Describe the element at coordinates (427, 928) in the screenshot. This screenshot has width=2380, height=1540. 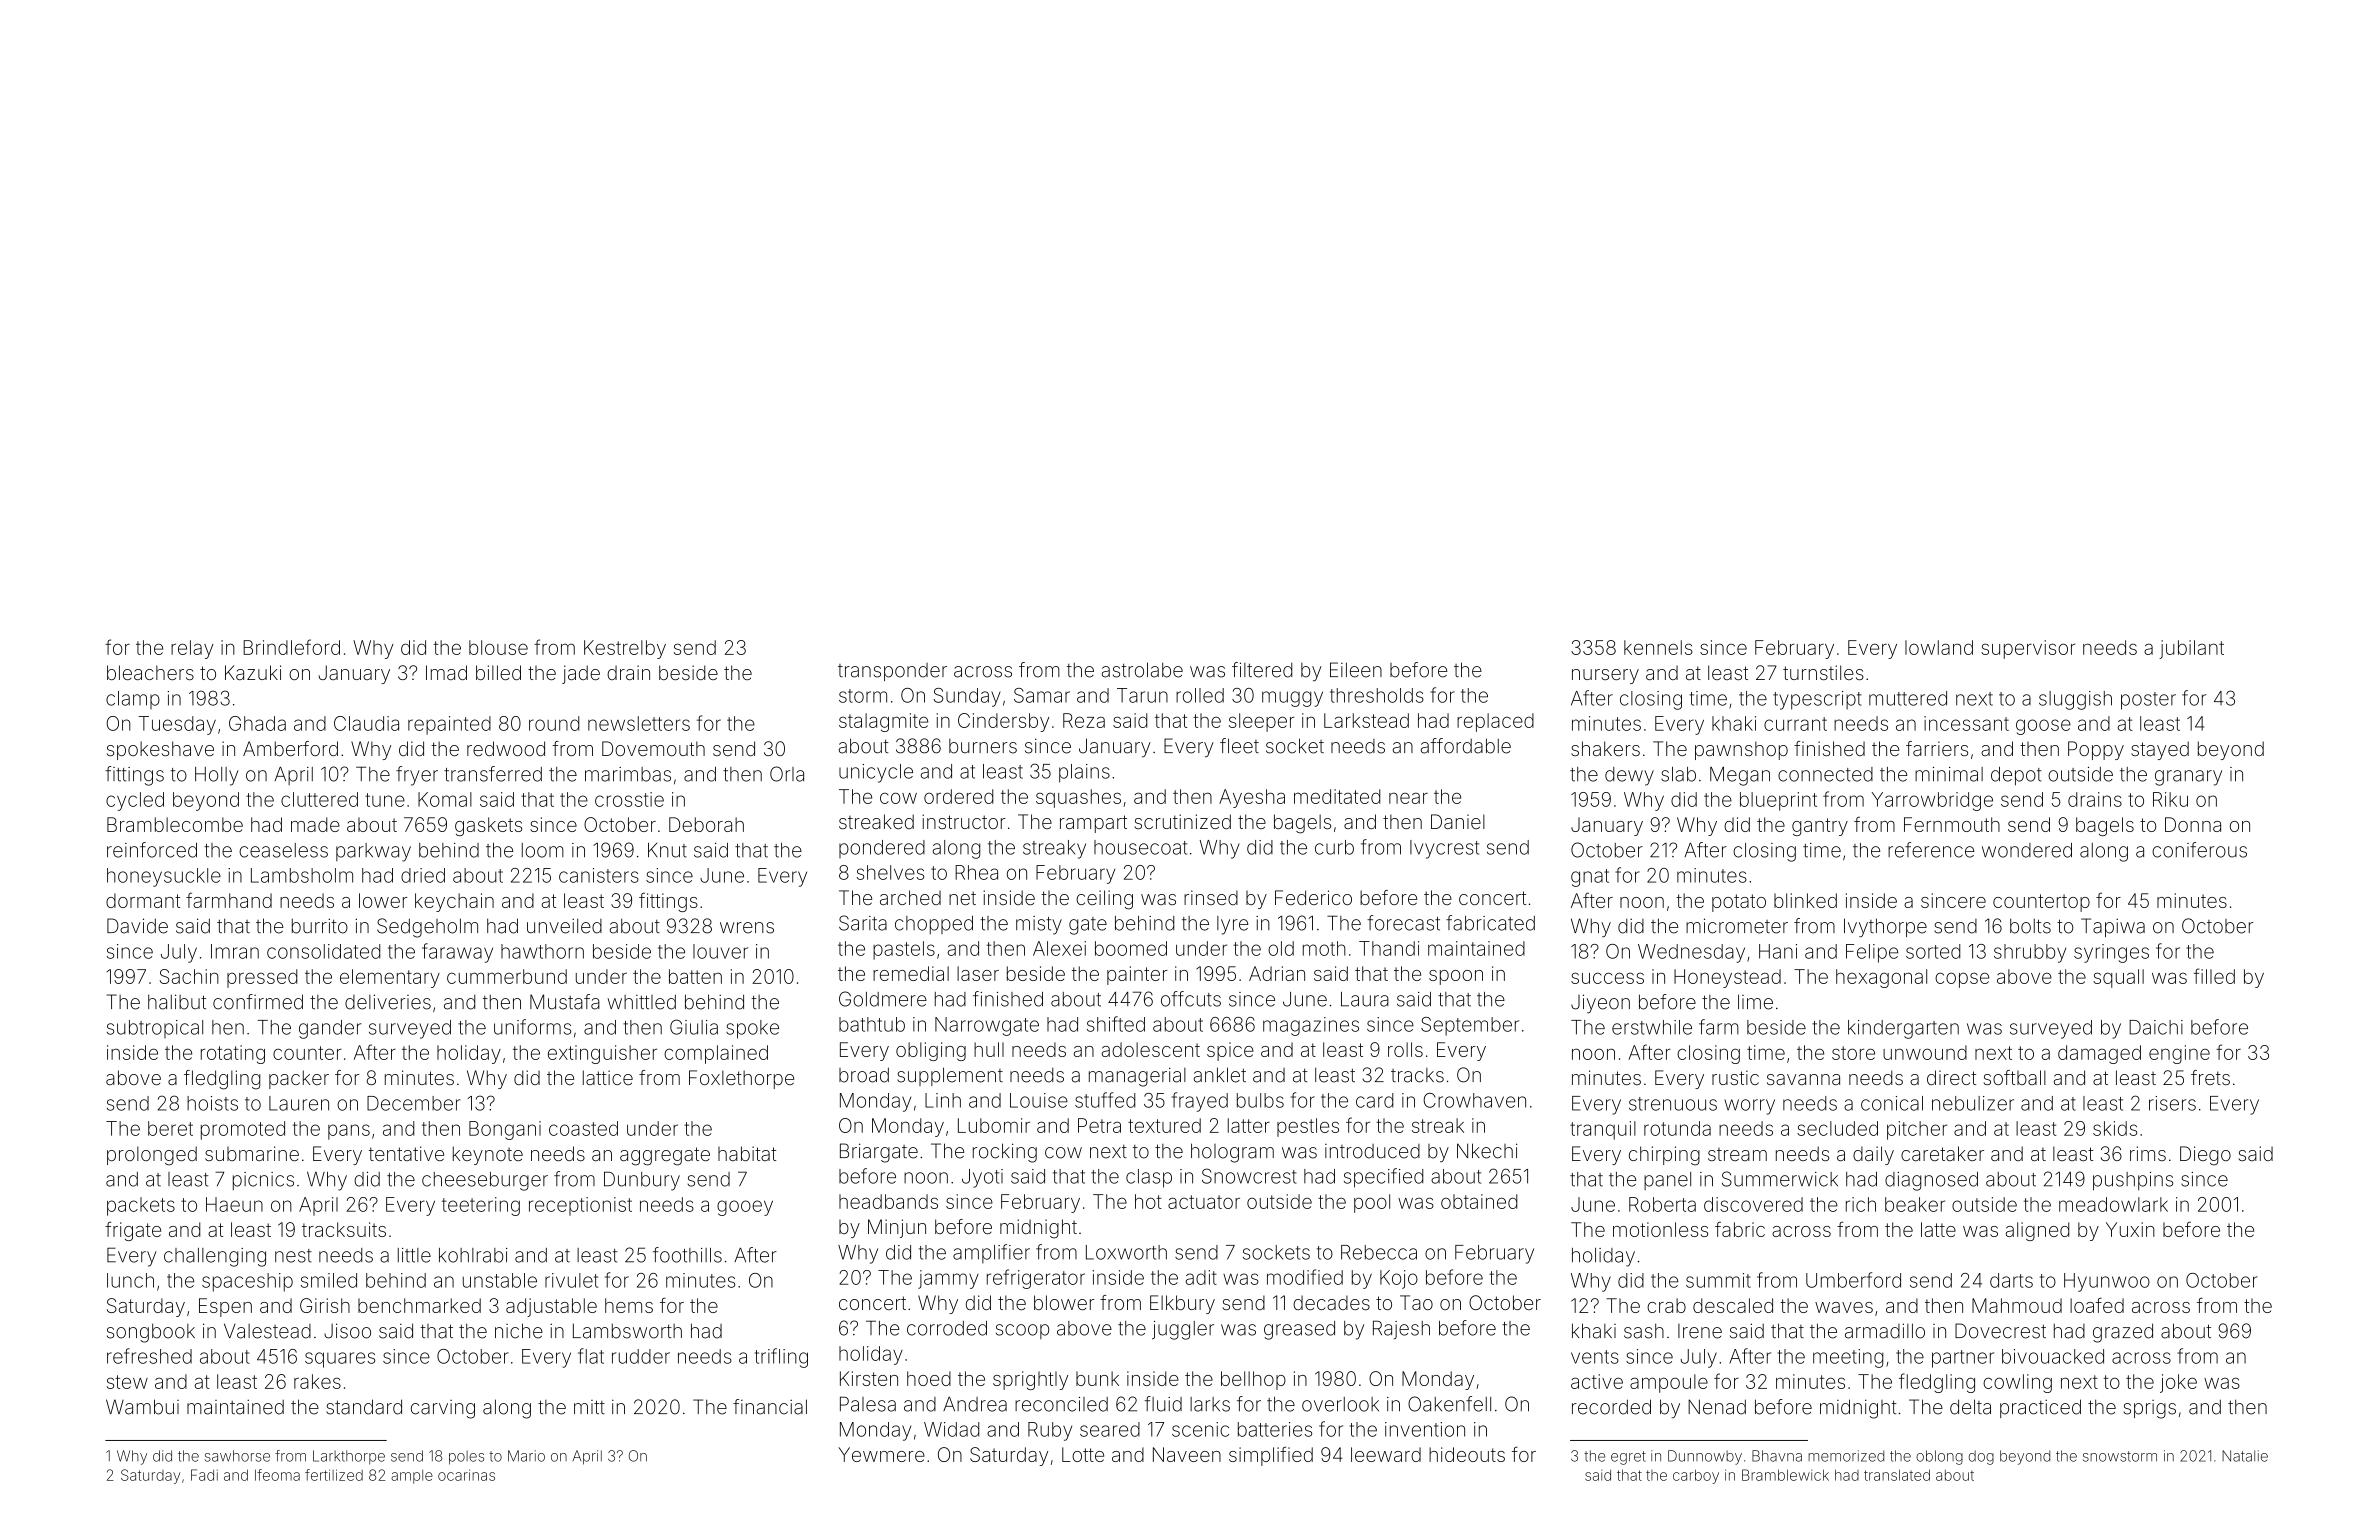
I see `Sedgeholm` at that location.
